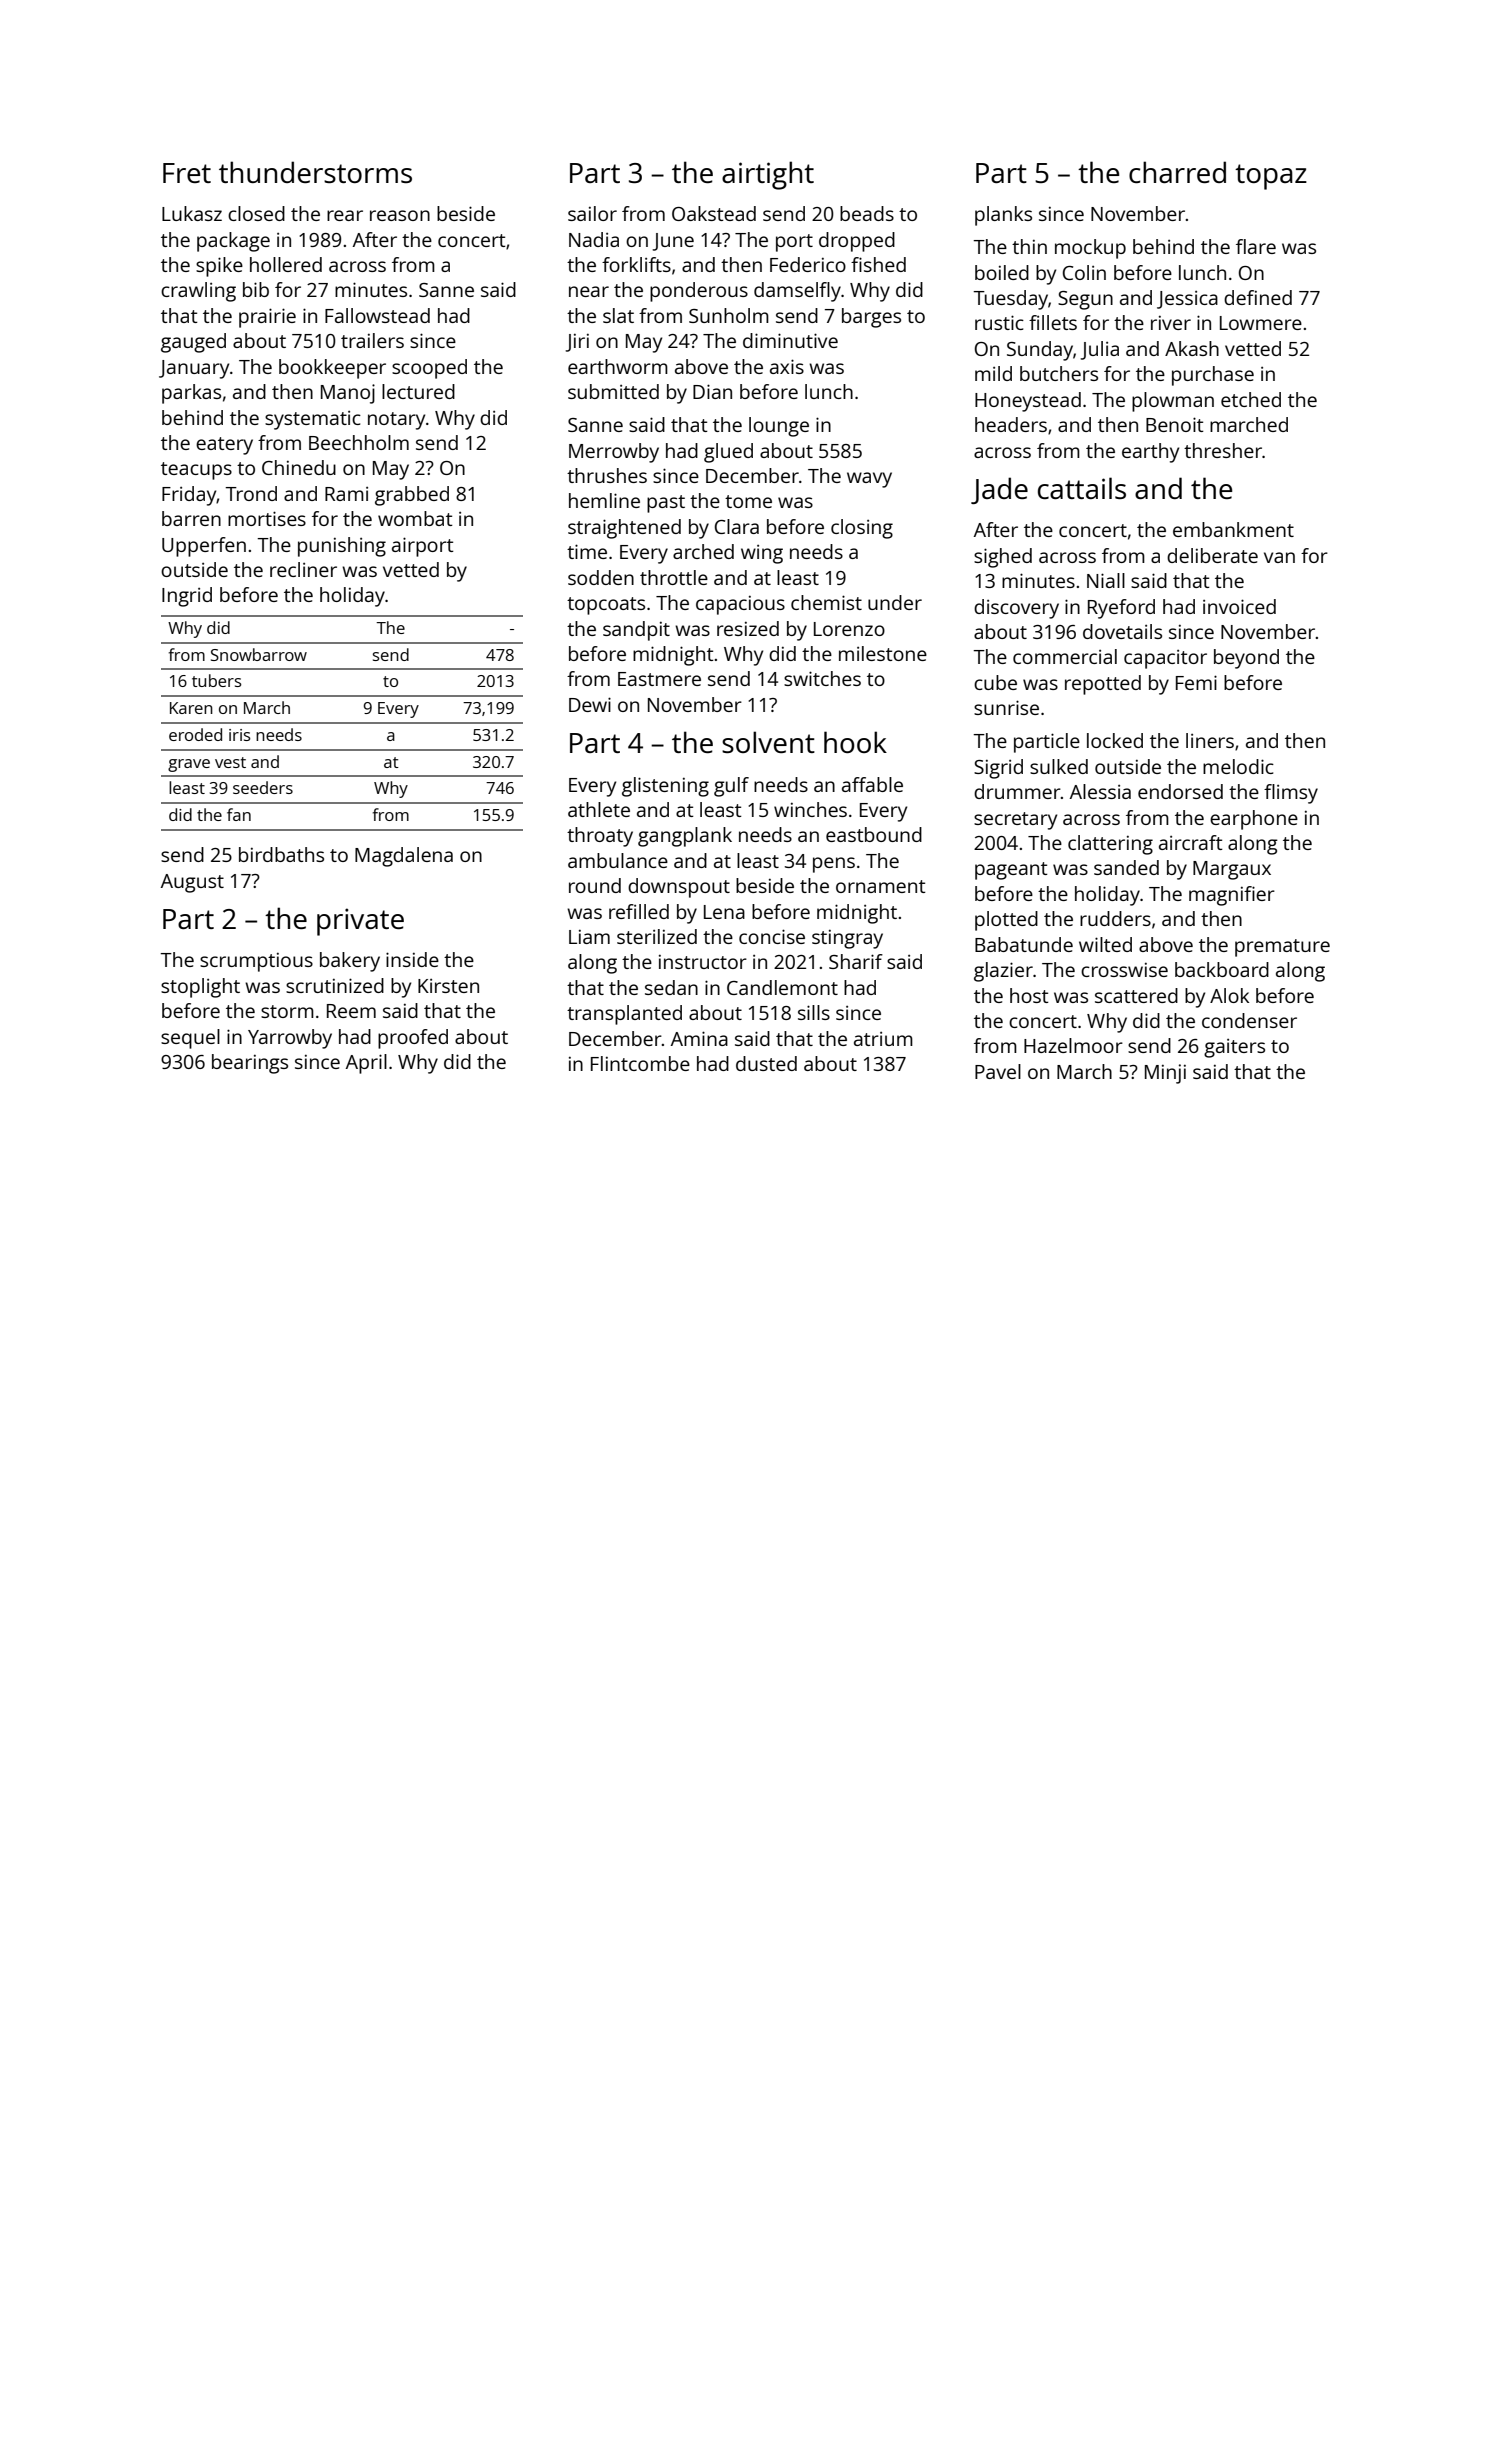 The width and height of the page is (1496, 2464). What do you see at coordinates (400, 215) in the page?
I see `reason` at bounding box center [400, 215].
